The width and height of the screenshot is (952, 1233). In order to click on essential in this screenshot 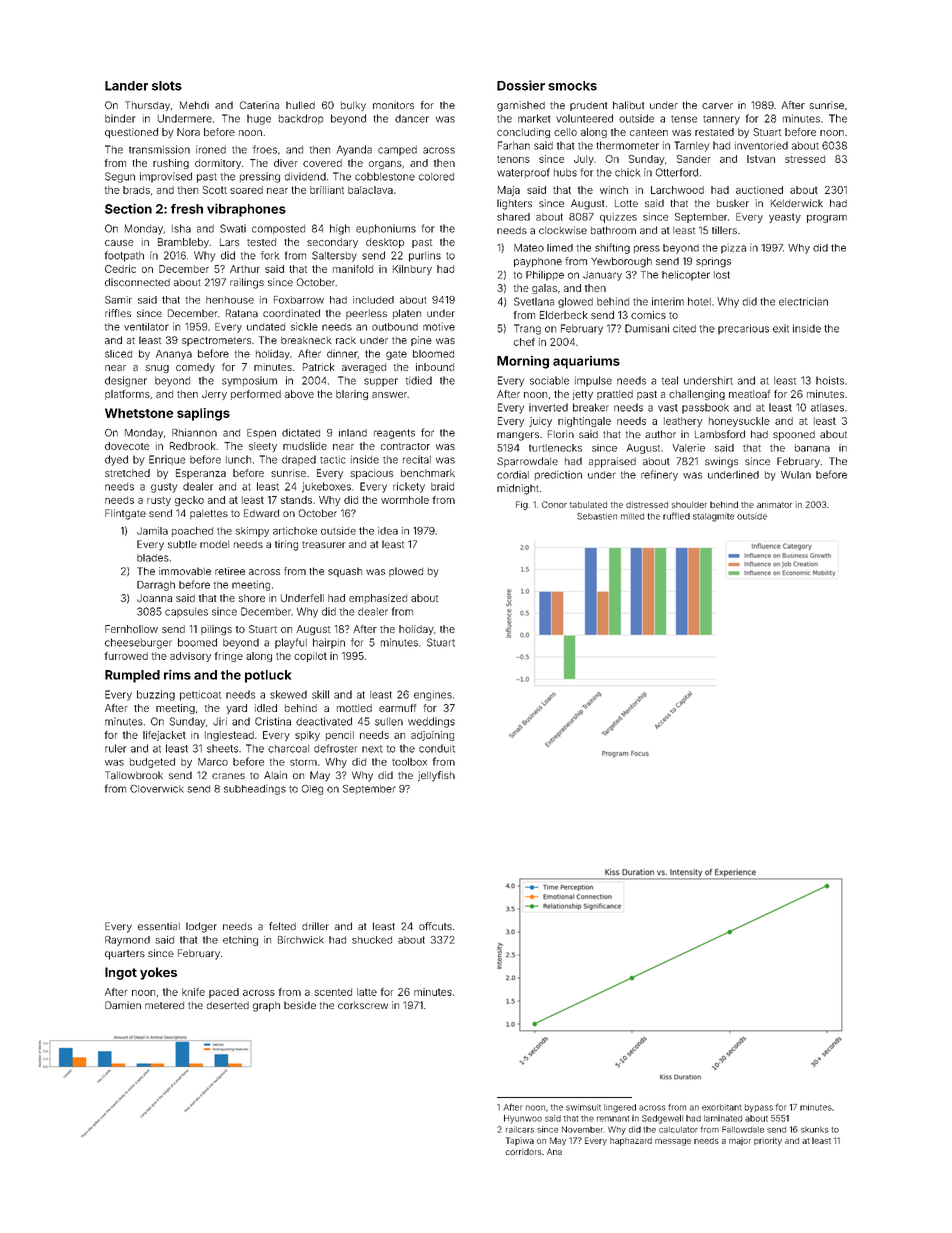, I will do `click(159, 926)`.
